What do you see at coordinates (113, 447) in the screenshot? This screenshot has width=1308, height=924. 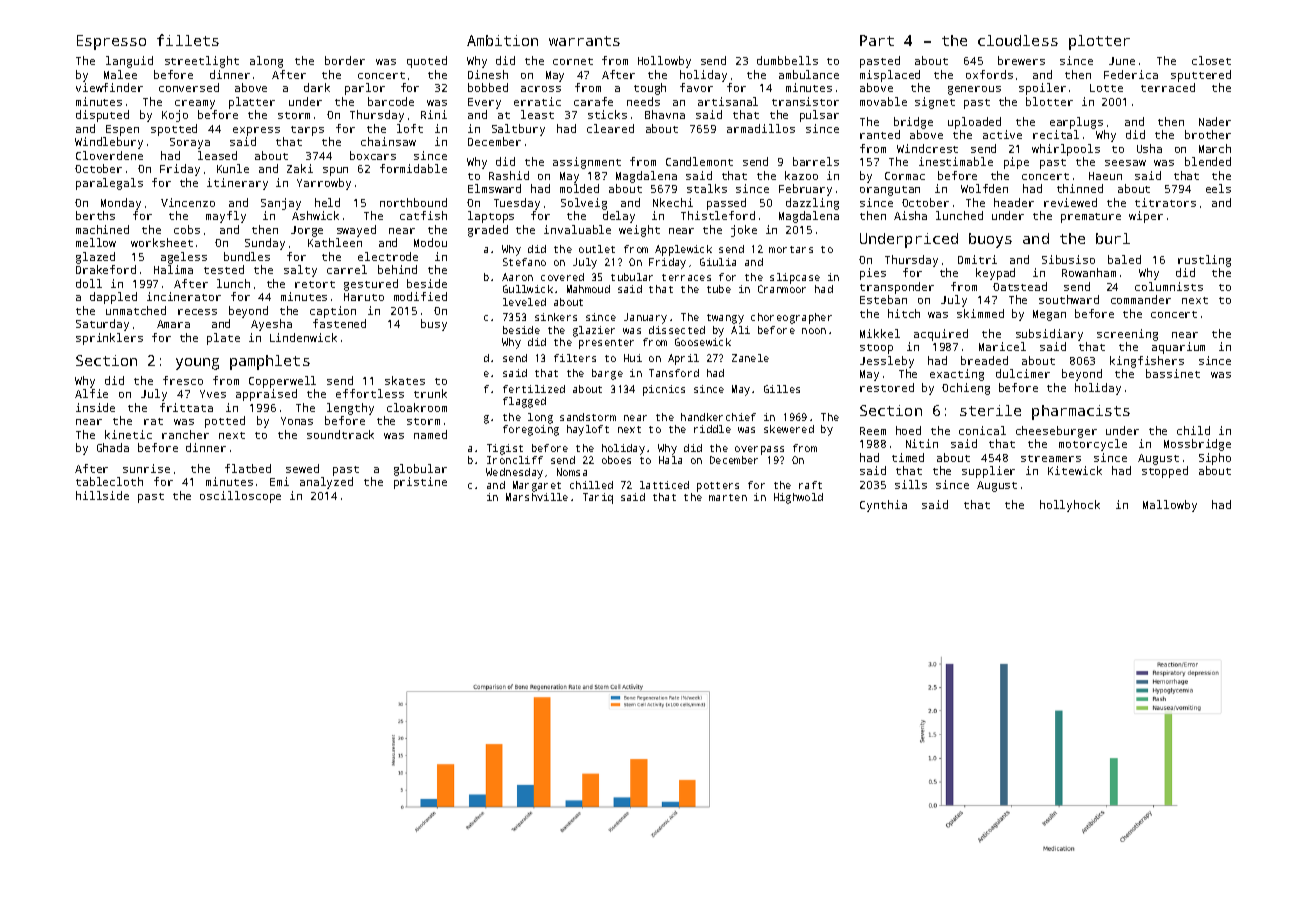 I see `Ghada` at bounding box center [113, 447].
